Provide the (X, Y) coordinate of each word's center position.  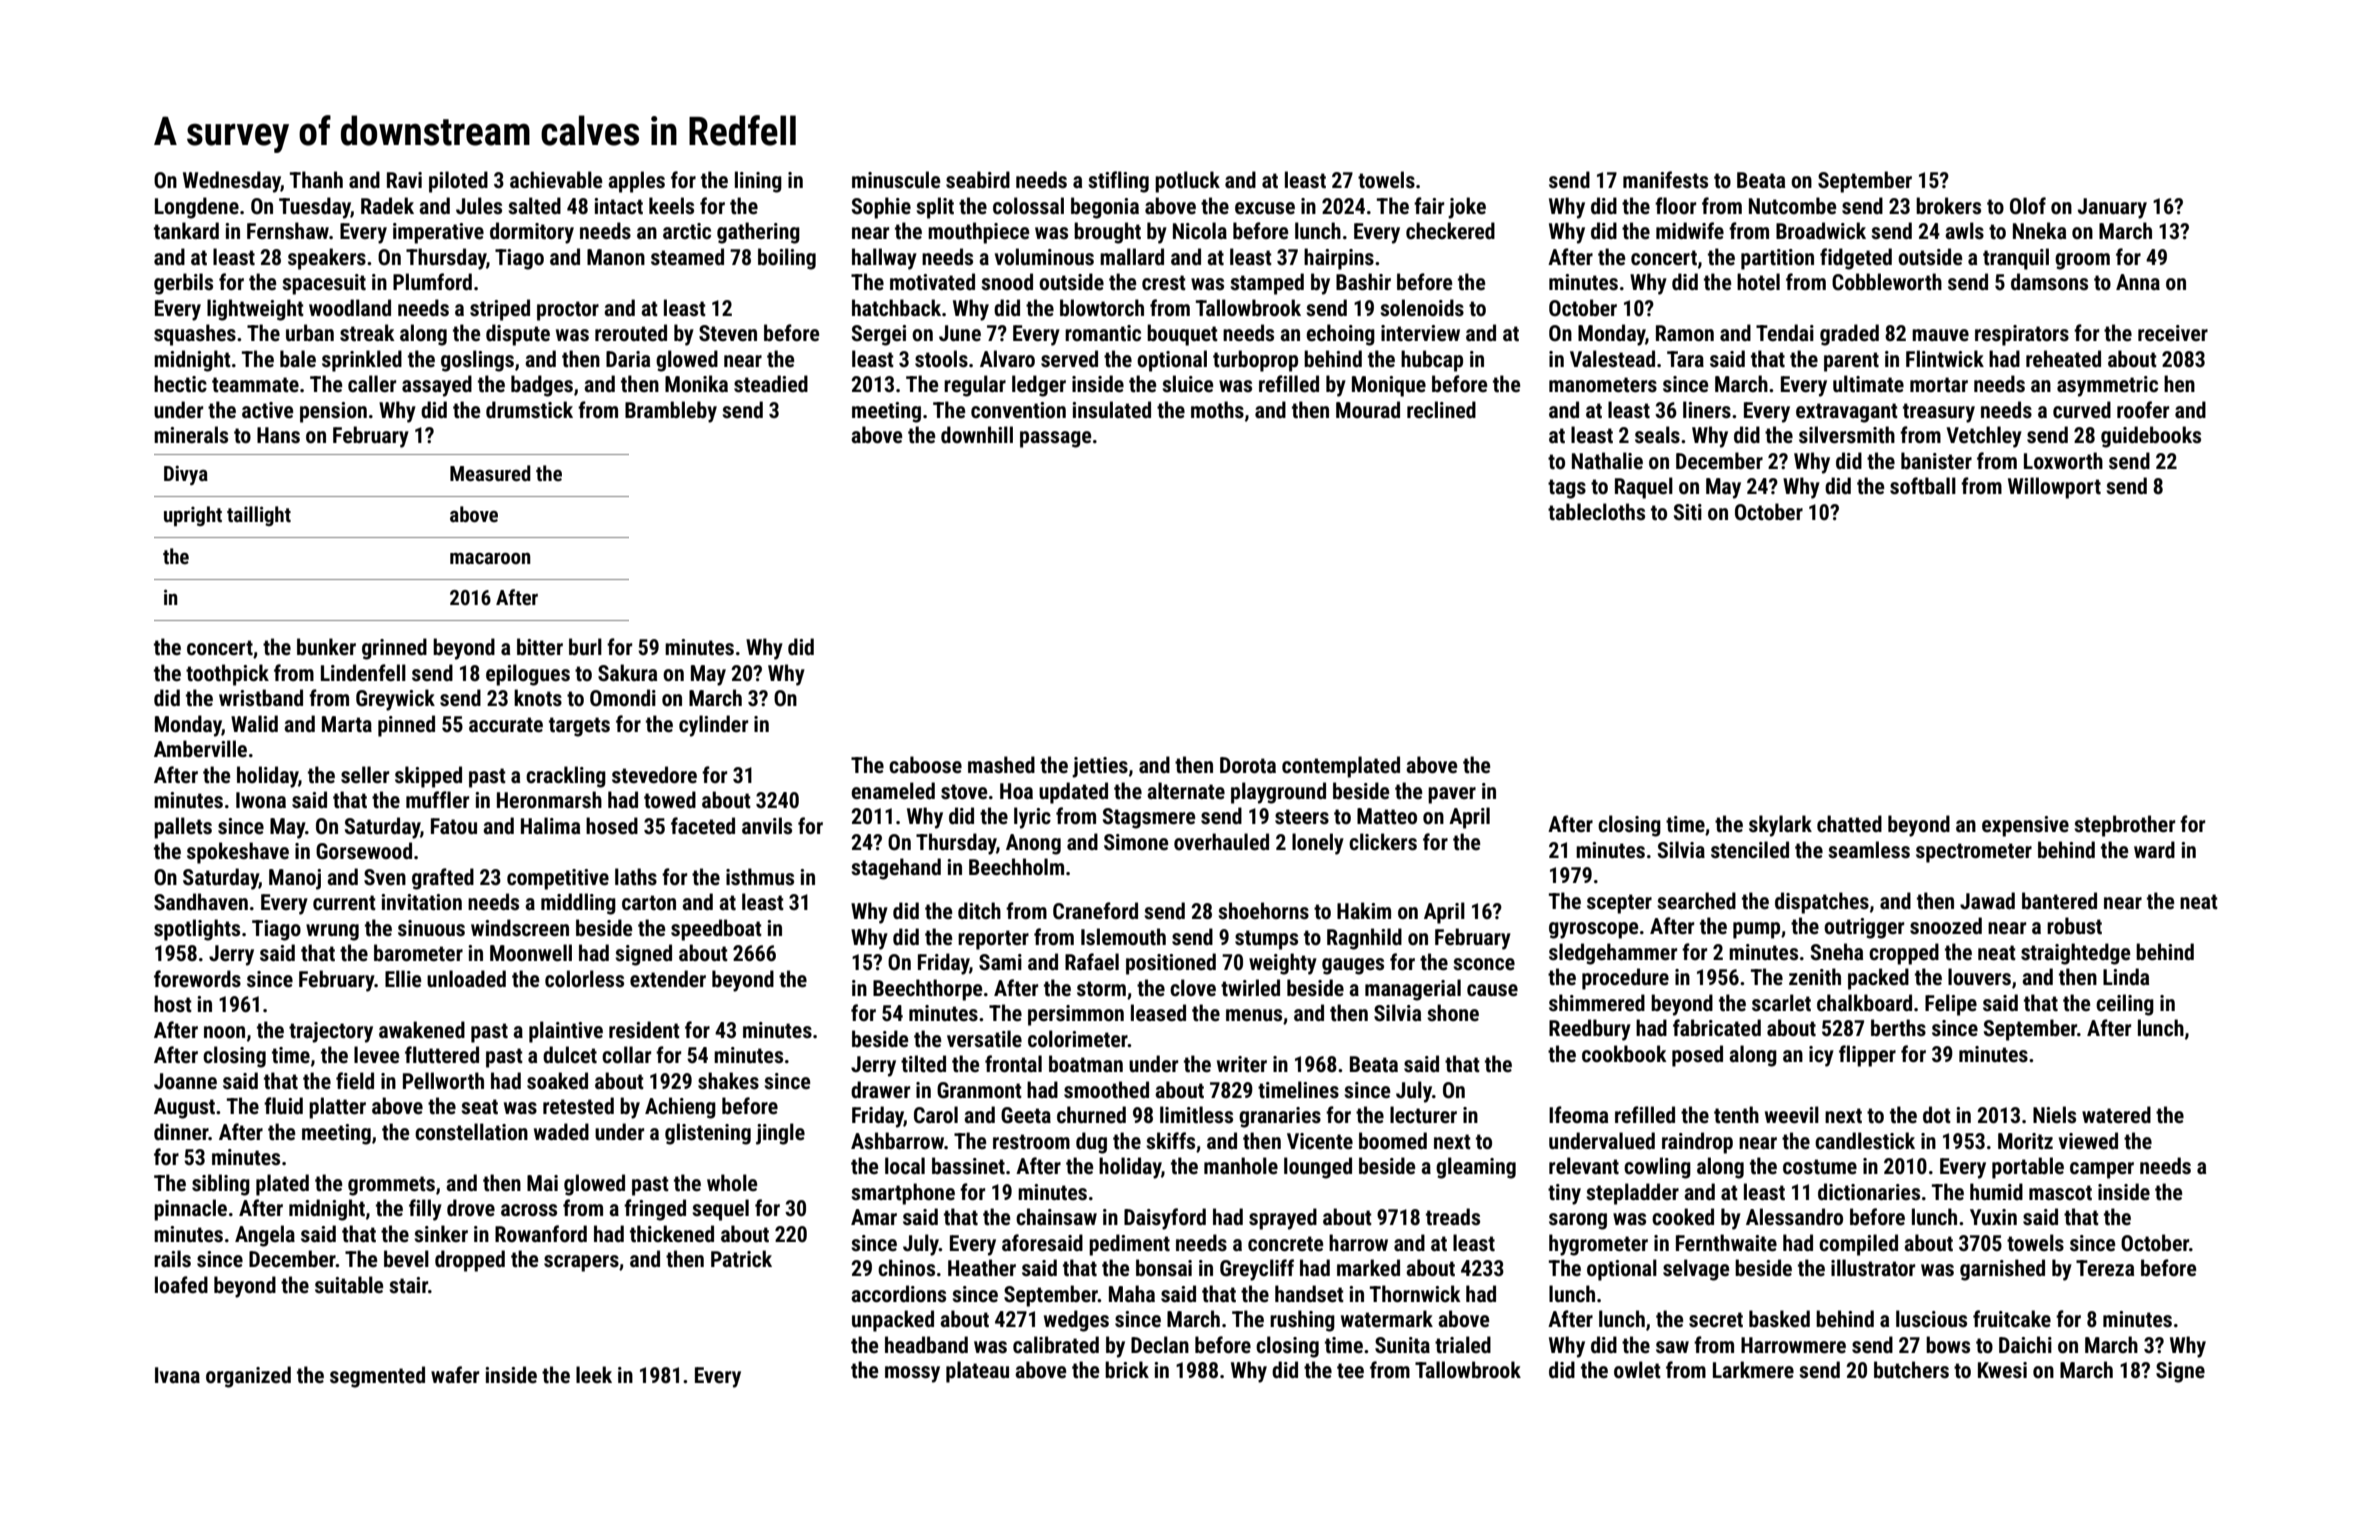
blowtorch (1102, 308)
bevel (406, 1259)
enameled (893, 791)
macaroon (490, 559)
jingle (780, 1134)
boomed (1393, 1141)
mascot (2060, 1193)
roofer (2143, 409)
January (2112, 208)
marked (1368, 1268)
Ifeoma (1578, 1114)
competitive (558, 879)
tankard (186, 231)
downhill (977, 434)
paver (1452, 795)
